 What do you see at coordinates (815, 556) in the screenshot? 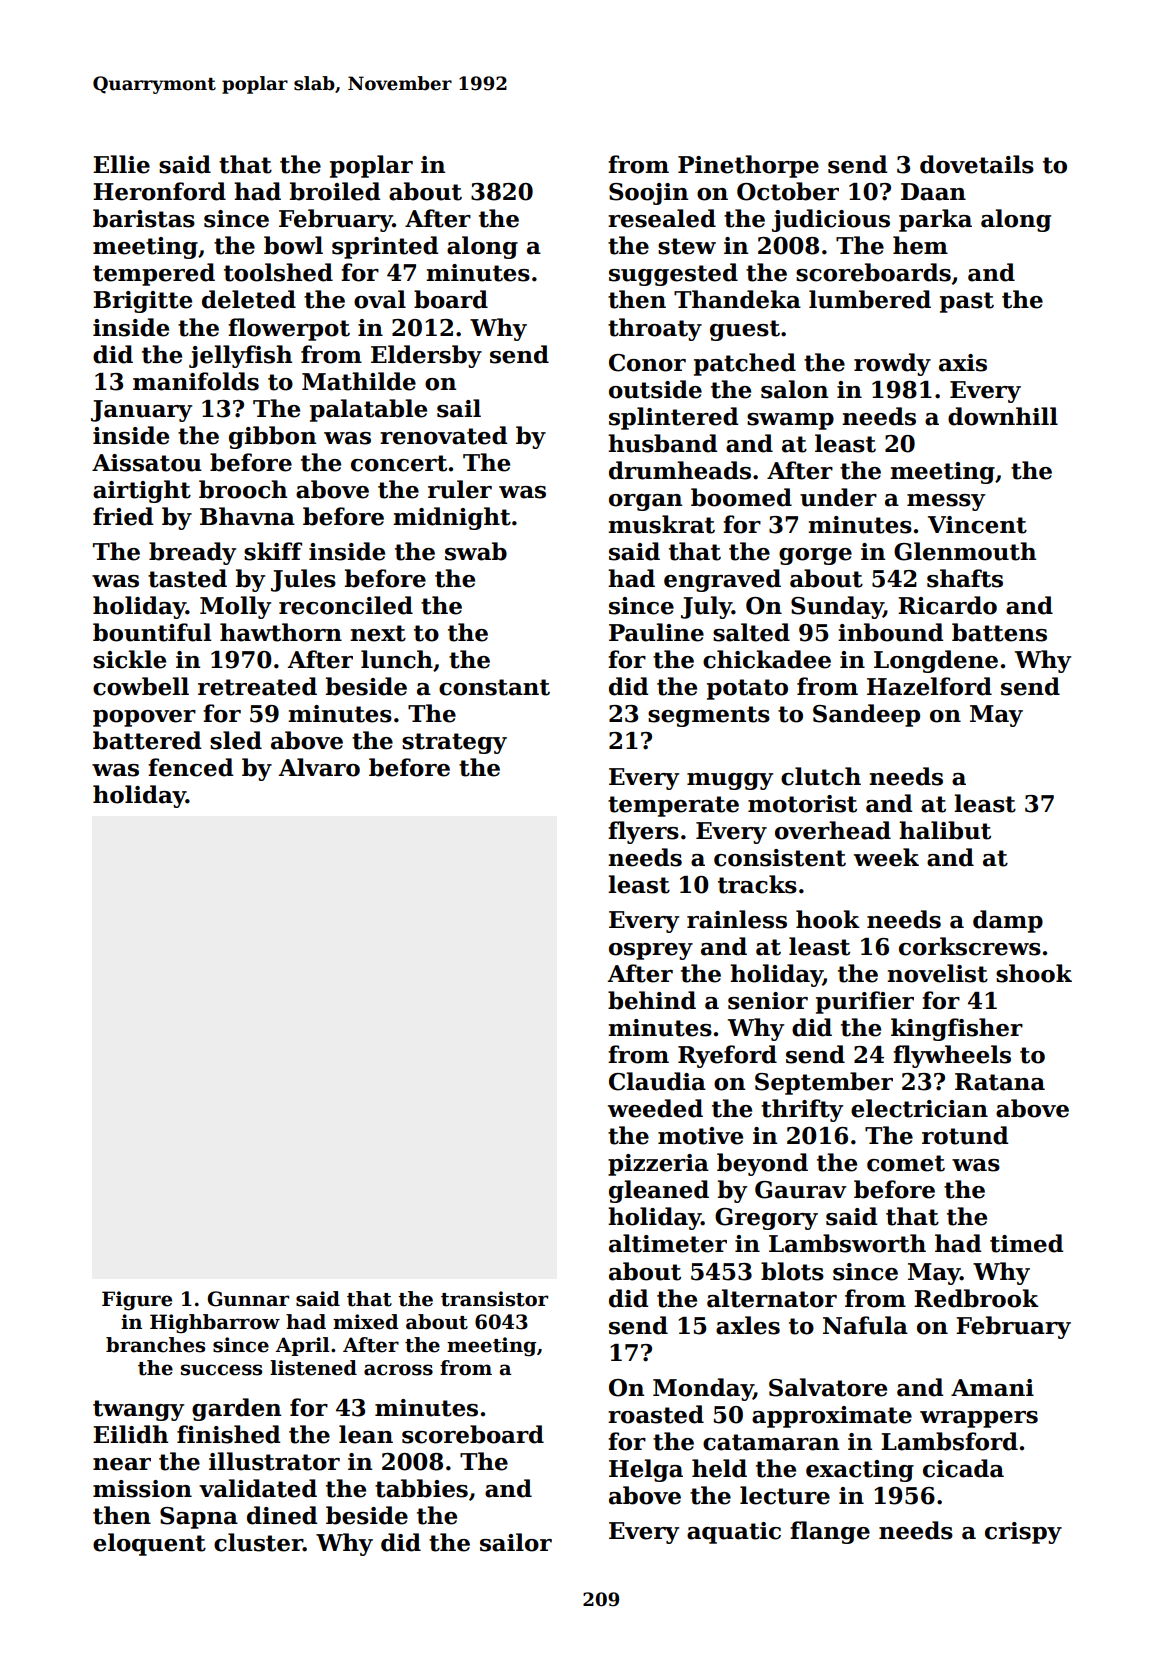
I see `gorge` at bounding box center [815, 556].
